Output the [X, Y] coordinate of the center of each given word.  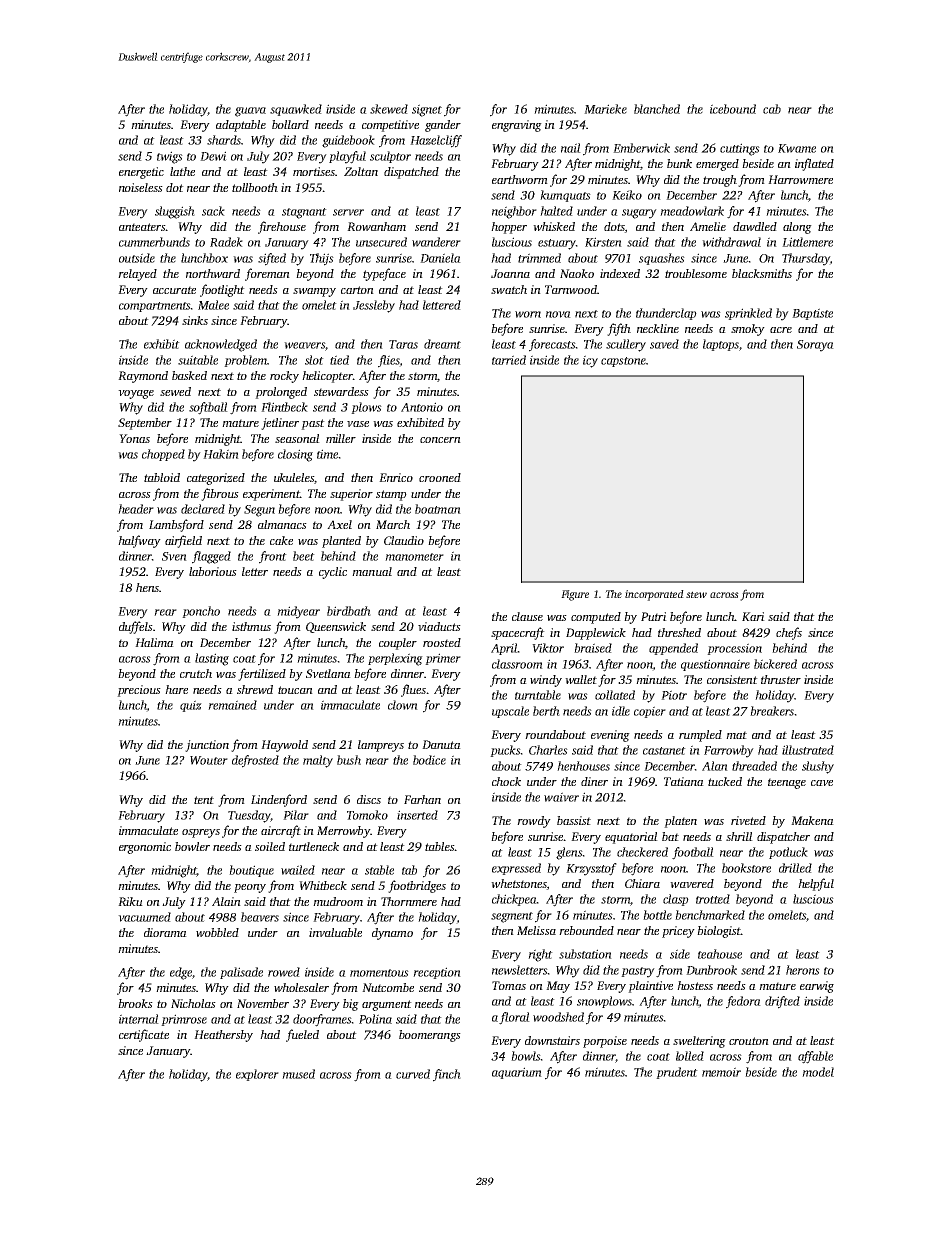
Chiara [642, 883]
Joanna [510, 273]
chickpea [514, 900]
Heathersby [223, 1036]
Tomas [509, 985]
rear [165, 612]
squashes [662, 259]
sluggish [175, 212]
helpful [816, 884]
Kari [753, 616]
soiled [270, 846]
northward [213, 273]
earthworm [520, 179]
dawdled [755, 226]
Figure [575, 595]
